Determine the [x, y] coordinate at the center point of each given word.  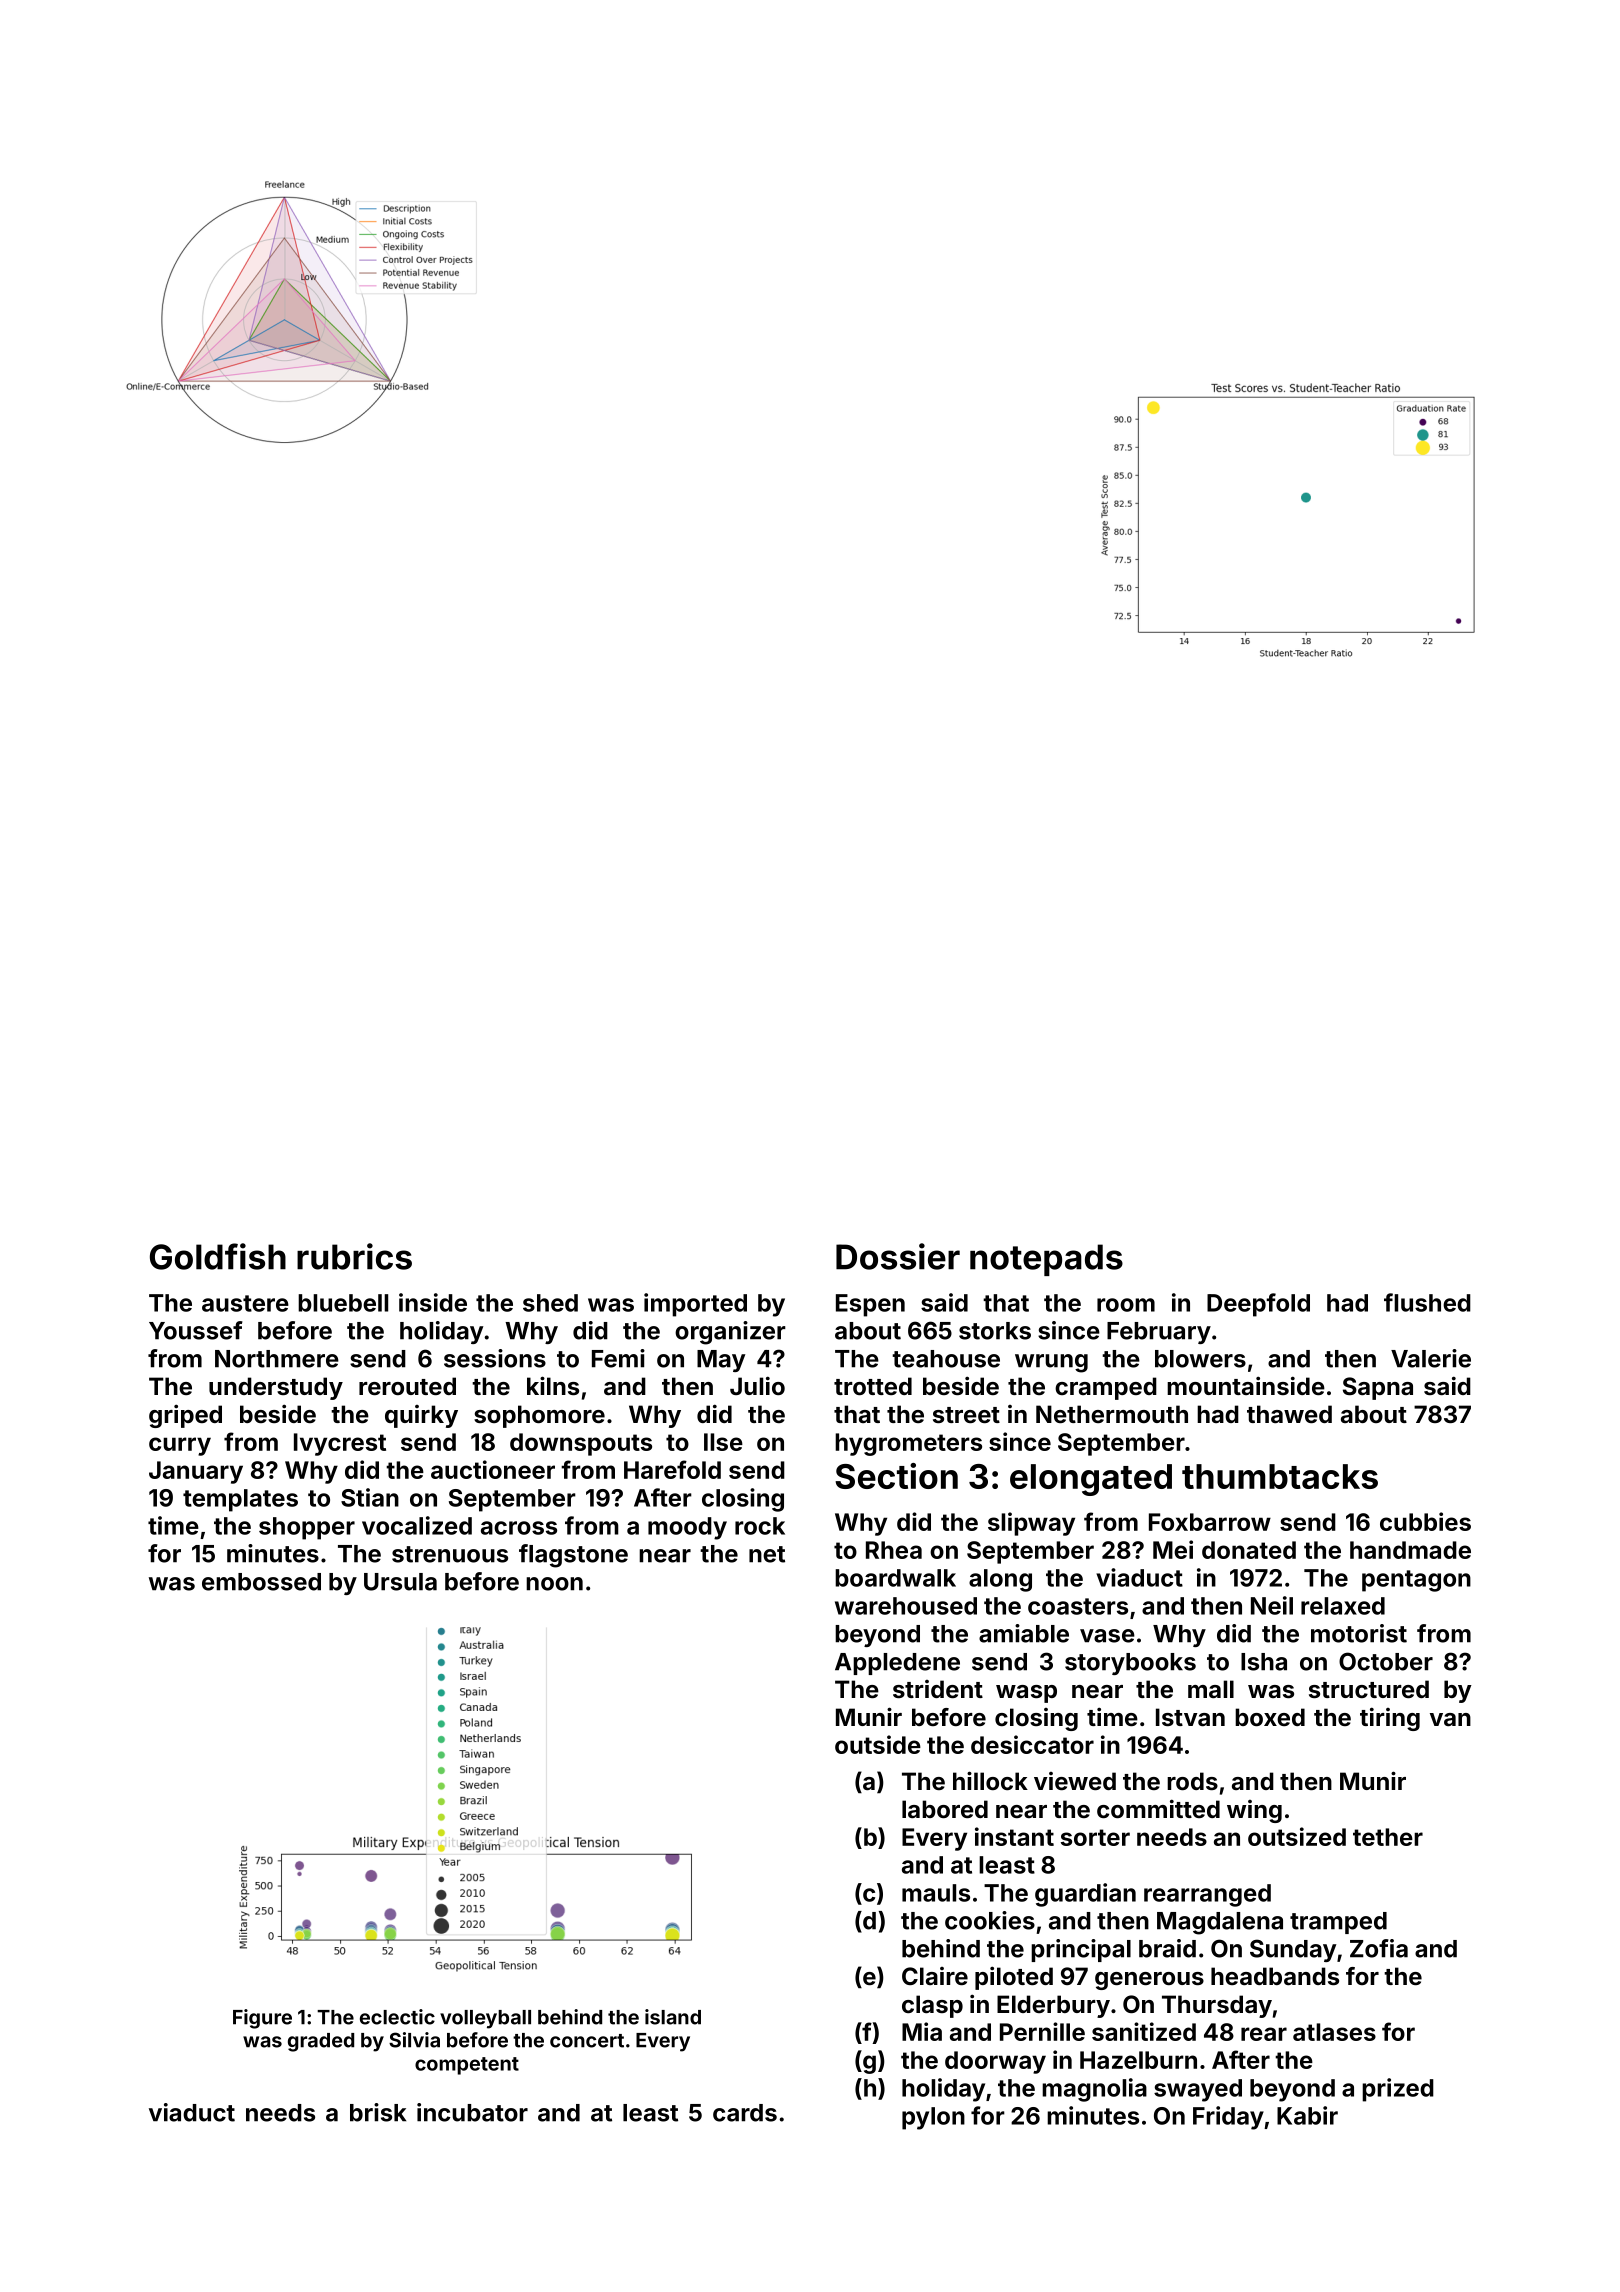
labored [945, 1809]
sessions [495, 1358]
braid [1167, 1948]
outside [878, 1744]
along [1000, 1580]
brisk [378, 2112]
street [966, 1415]
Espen [870, 1305]
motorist [1359, 1633]
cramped [1106, 1388]
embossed [261, 1582]
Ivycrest [340, 1444]
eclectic [397, 2017]
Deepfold [1258, 1305]
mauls [936, 1893]
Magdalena [1220, 1923]
